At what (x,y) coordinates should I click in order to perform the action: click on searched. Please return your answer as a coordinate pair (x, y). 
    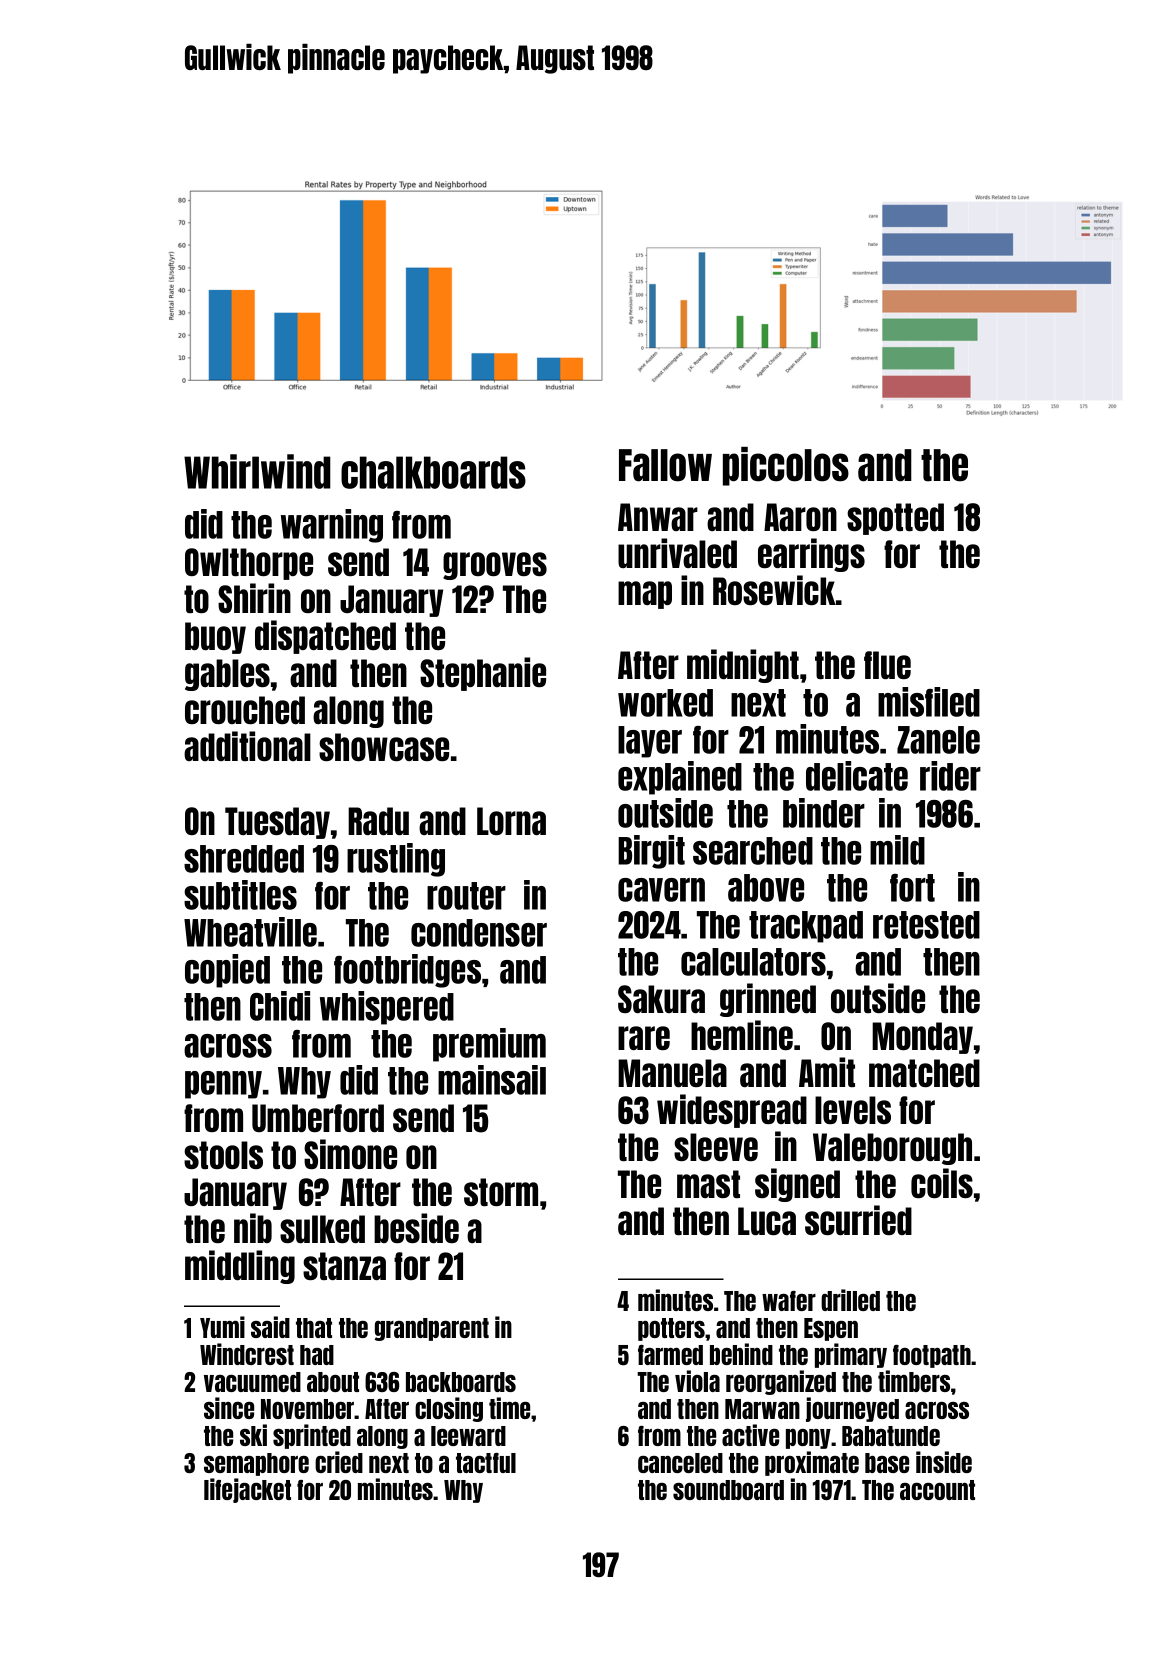
    Looking at the image, I should click on (753, 851).
